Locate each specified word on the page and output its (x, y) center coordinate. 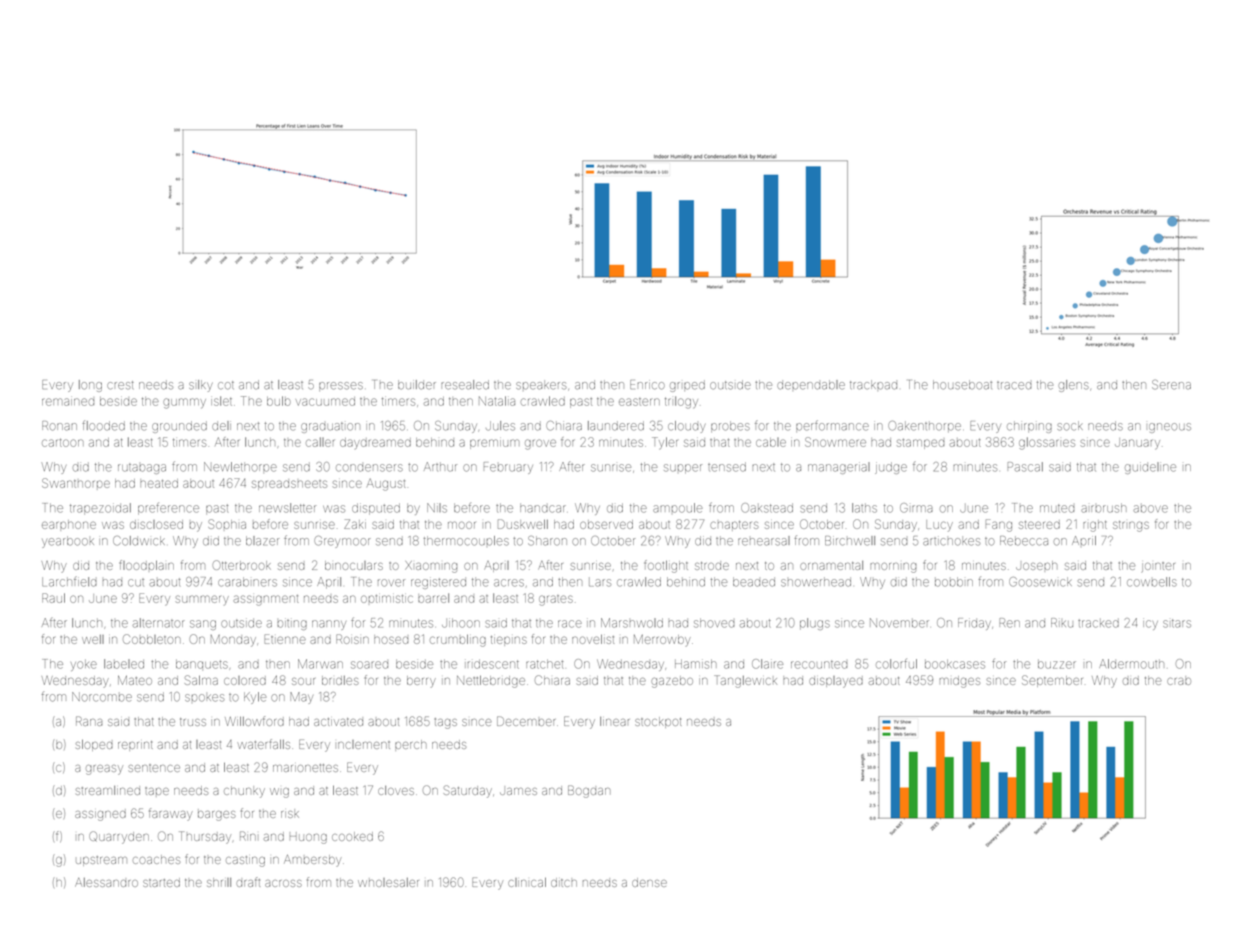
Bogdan (589, 791)
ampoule (678, 508)
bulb (279, 401)
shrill (219, 882)
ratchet (545, 664)
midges (960, 682)
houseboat (962, 385)
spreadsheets (289, 485)
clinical (527, 882)
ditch (564, 882)
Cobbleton (152, 639)
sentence (154, 768)
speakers (541, 385)
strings (1131, 526)
